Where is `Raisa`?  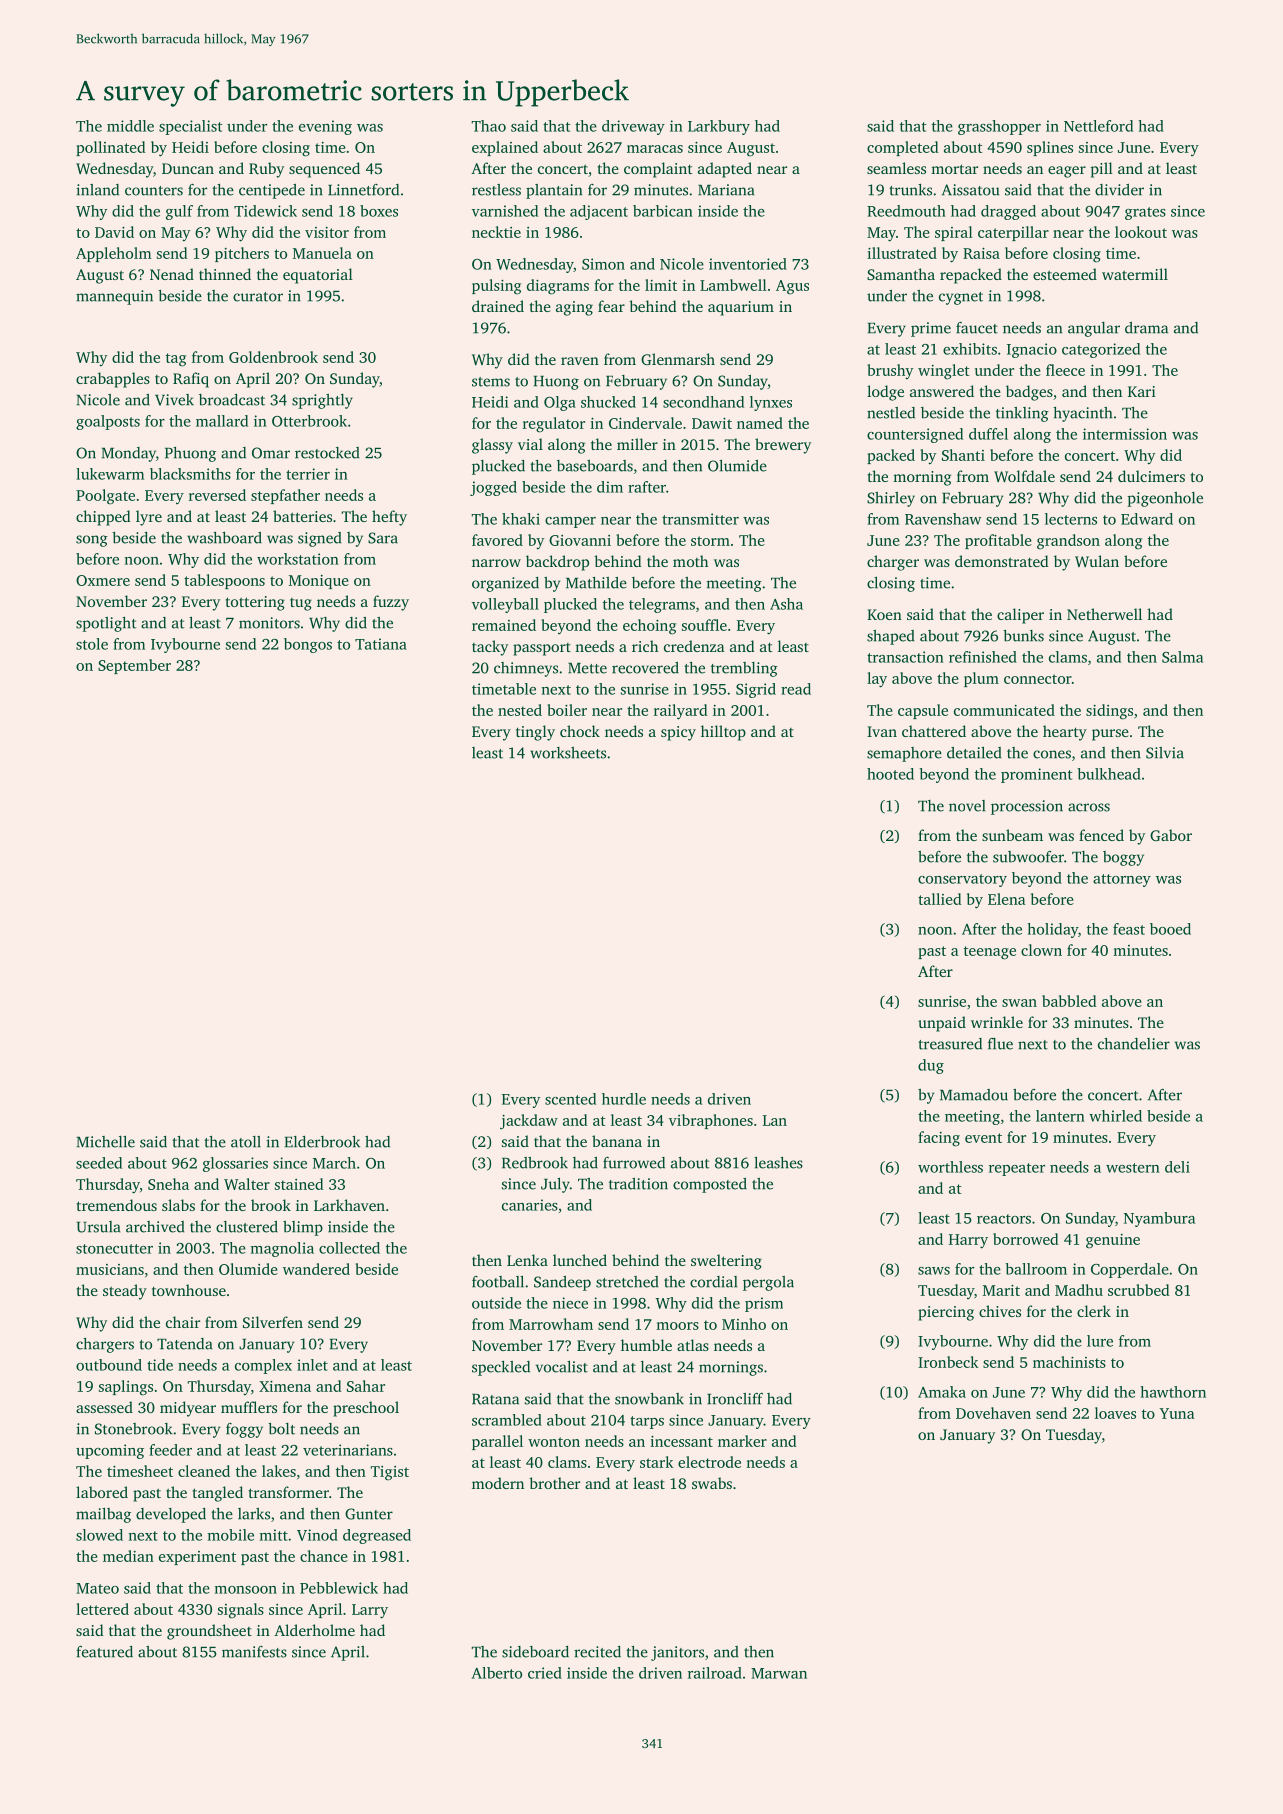 Raisa is located at coordinates (981, 253).
